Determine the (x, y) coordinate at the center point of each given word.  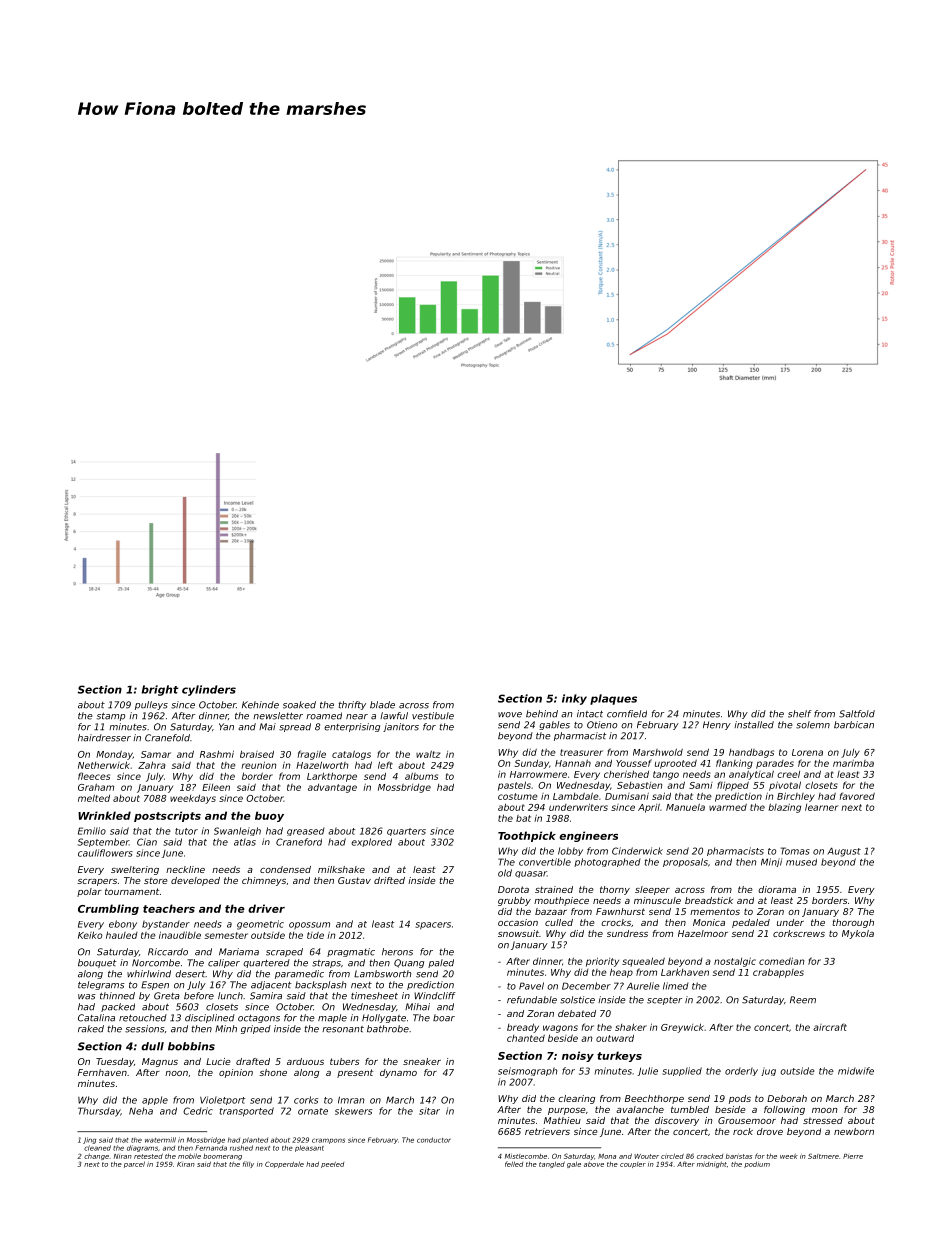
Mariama (239, 952)
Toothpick (527, 836)
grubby (514, 901)
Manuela (685, 807)
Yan (226, 727)
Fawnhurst (620, 911)
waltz (428, 754)
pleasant (309, 1148)
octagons (259, 1018)
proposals (685, 862)
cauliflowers (105, 853)
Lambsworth (383, 974)
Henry (717, 725)
